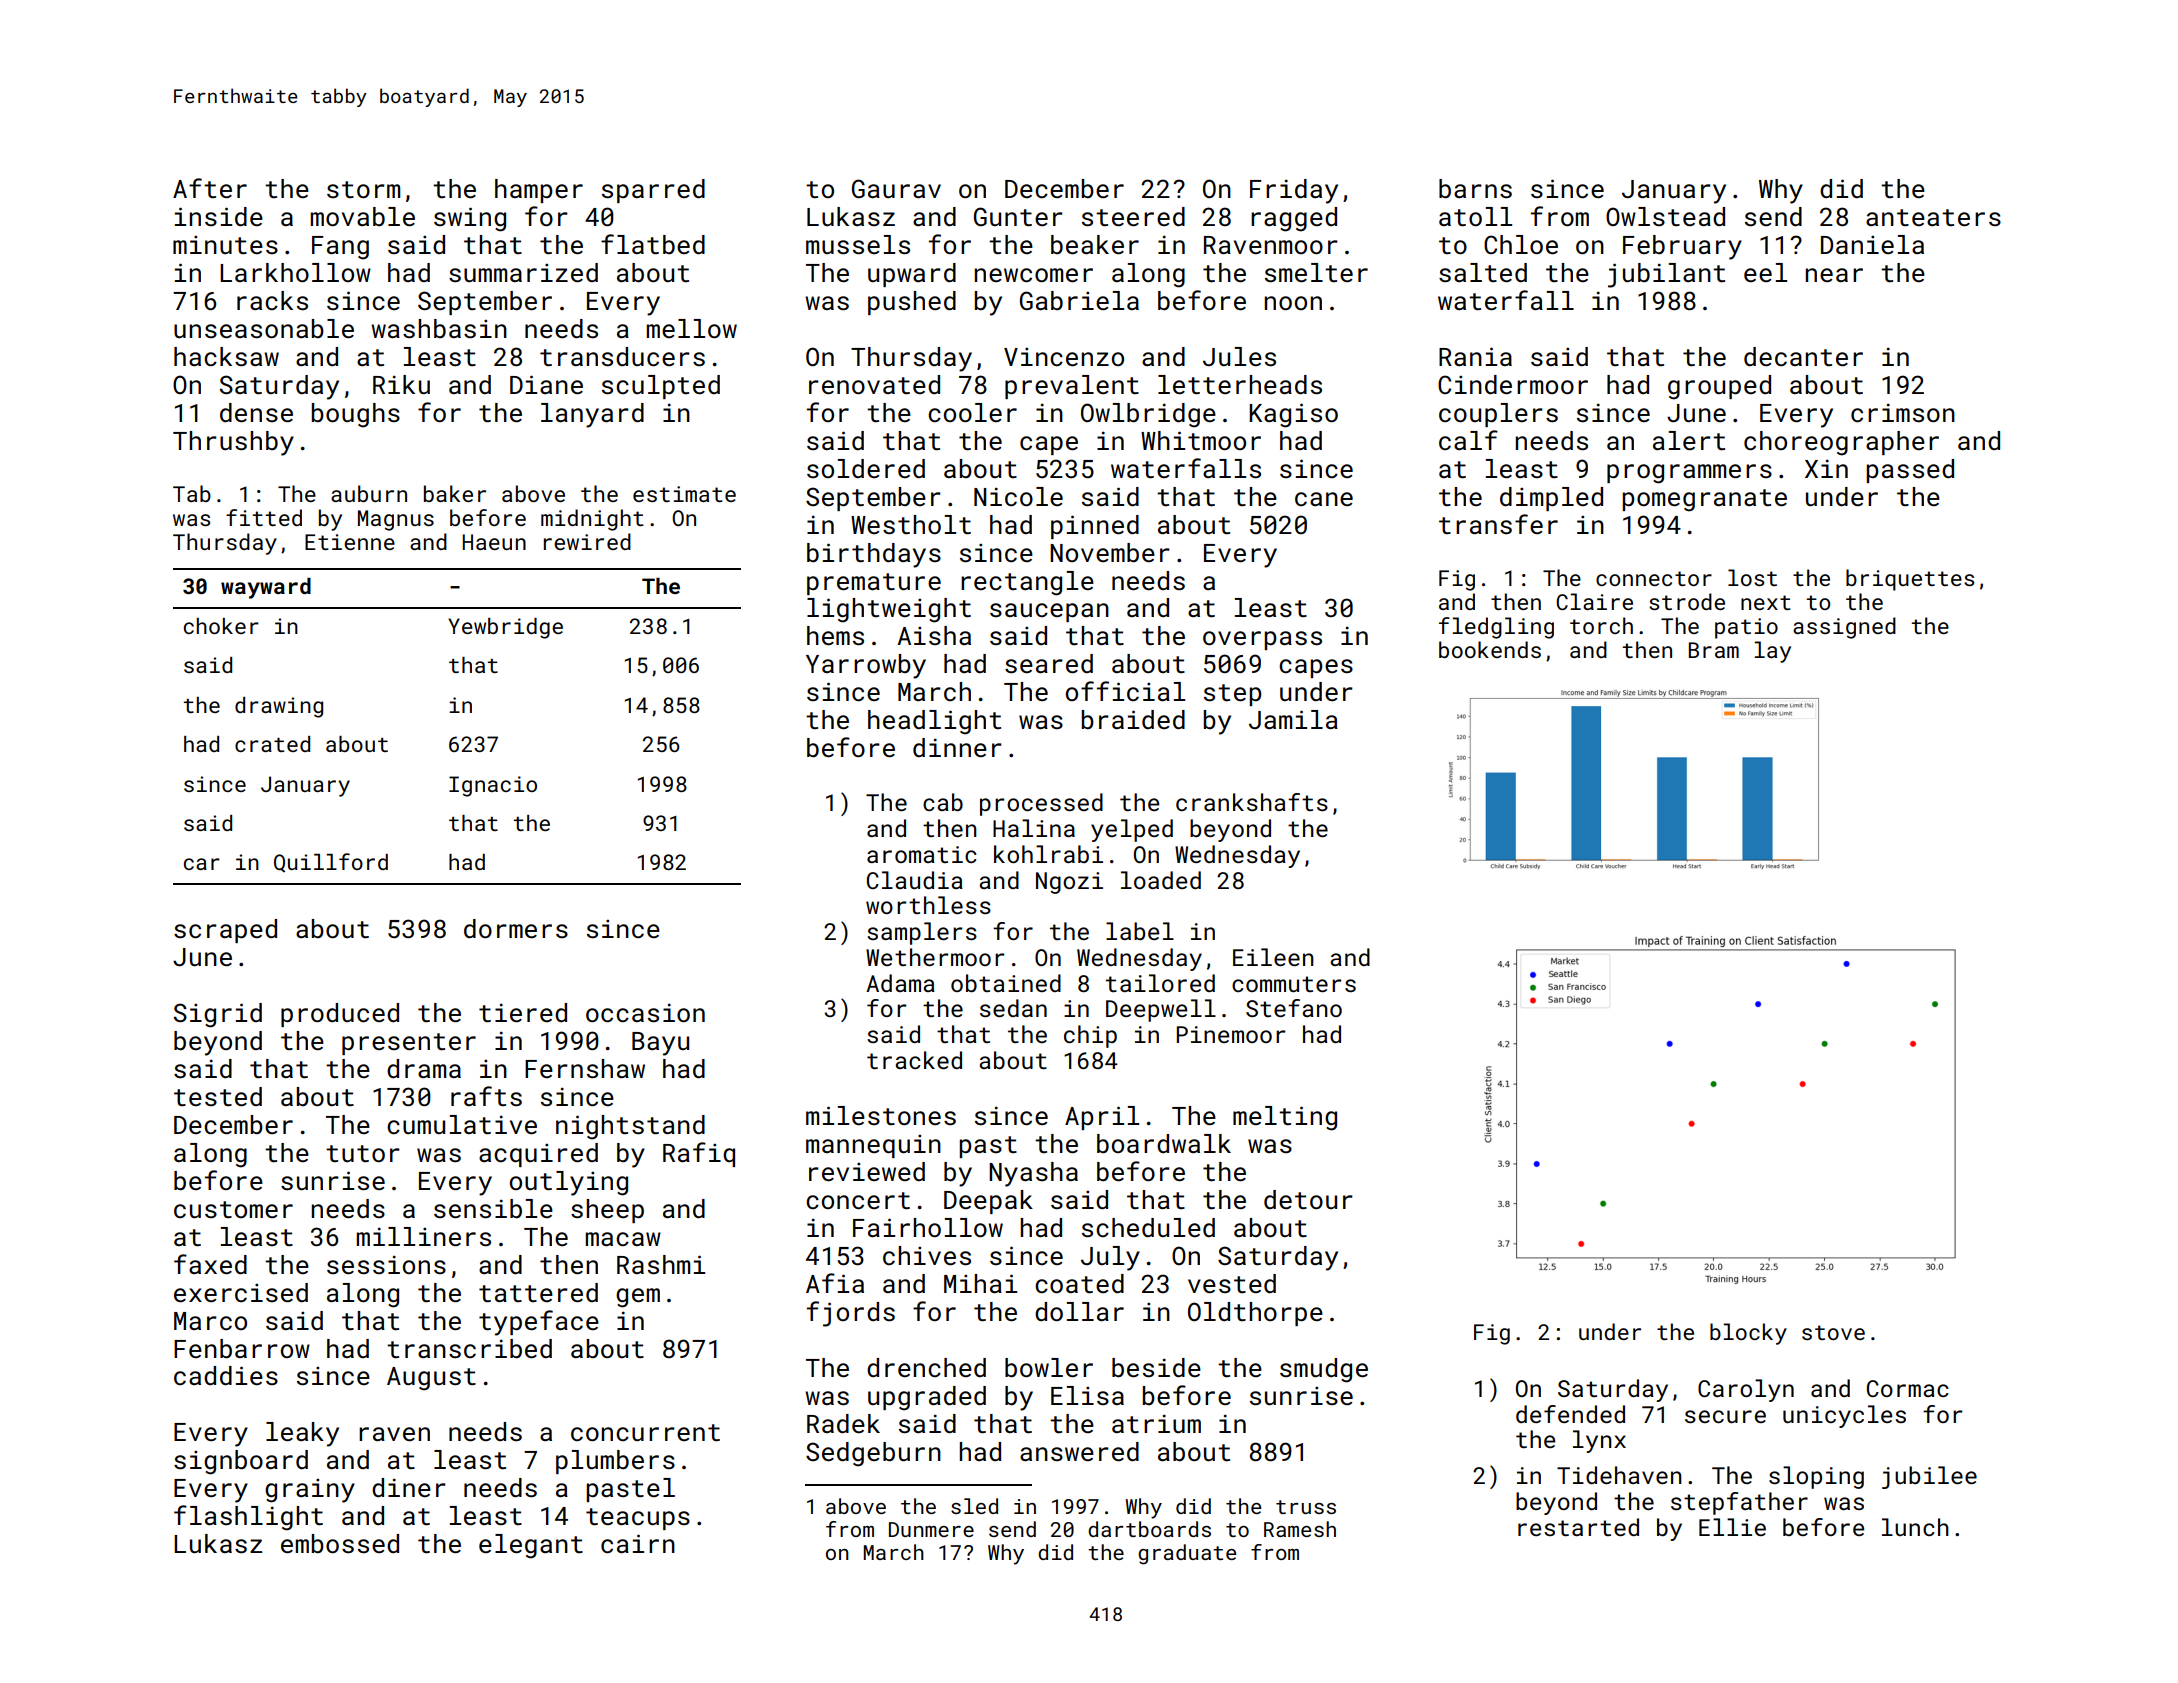 This document has width=2178, height=1683. I want to click on Fenbarrow, so click(242, 1349).
